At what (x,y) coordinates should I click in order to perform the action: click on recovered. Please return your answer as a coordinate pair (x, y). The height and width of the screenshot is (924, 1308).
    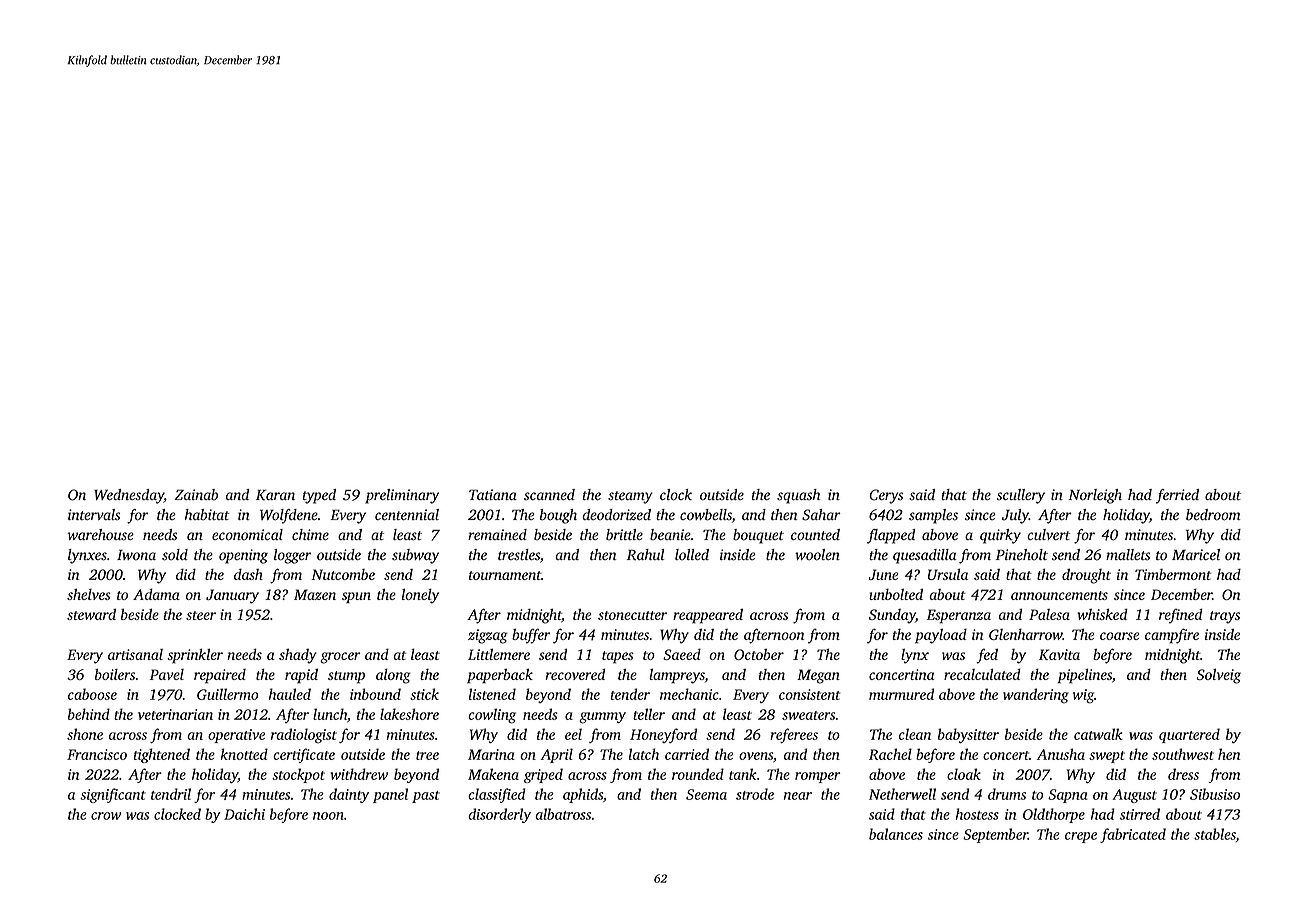
    Looking at the image, I should click on (575, 674).
